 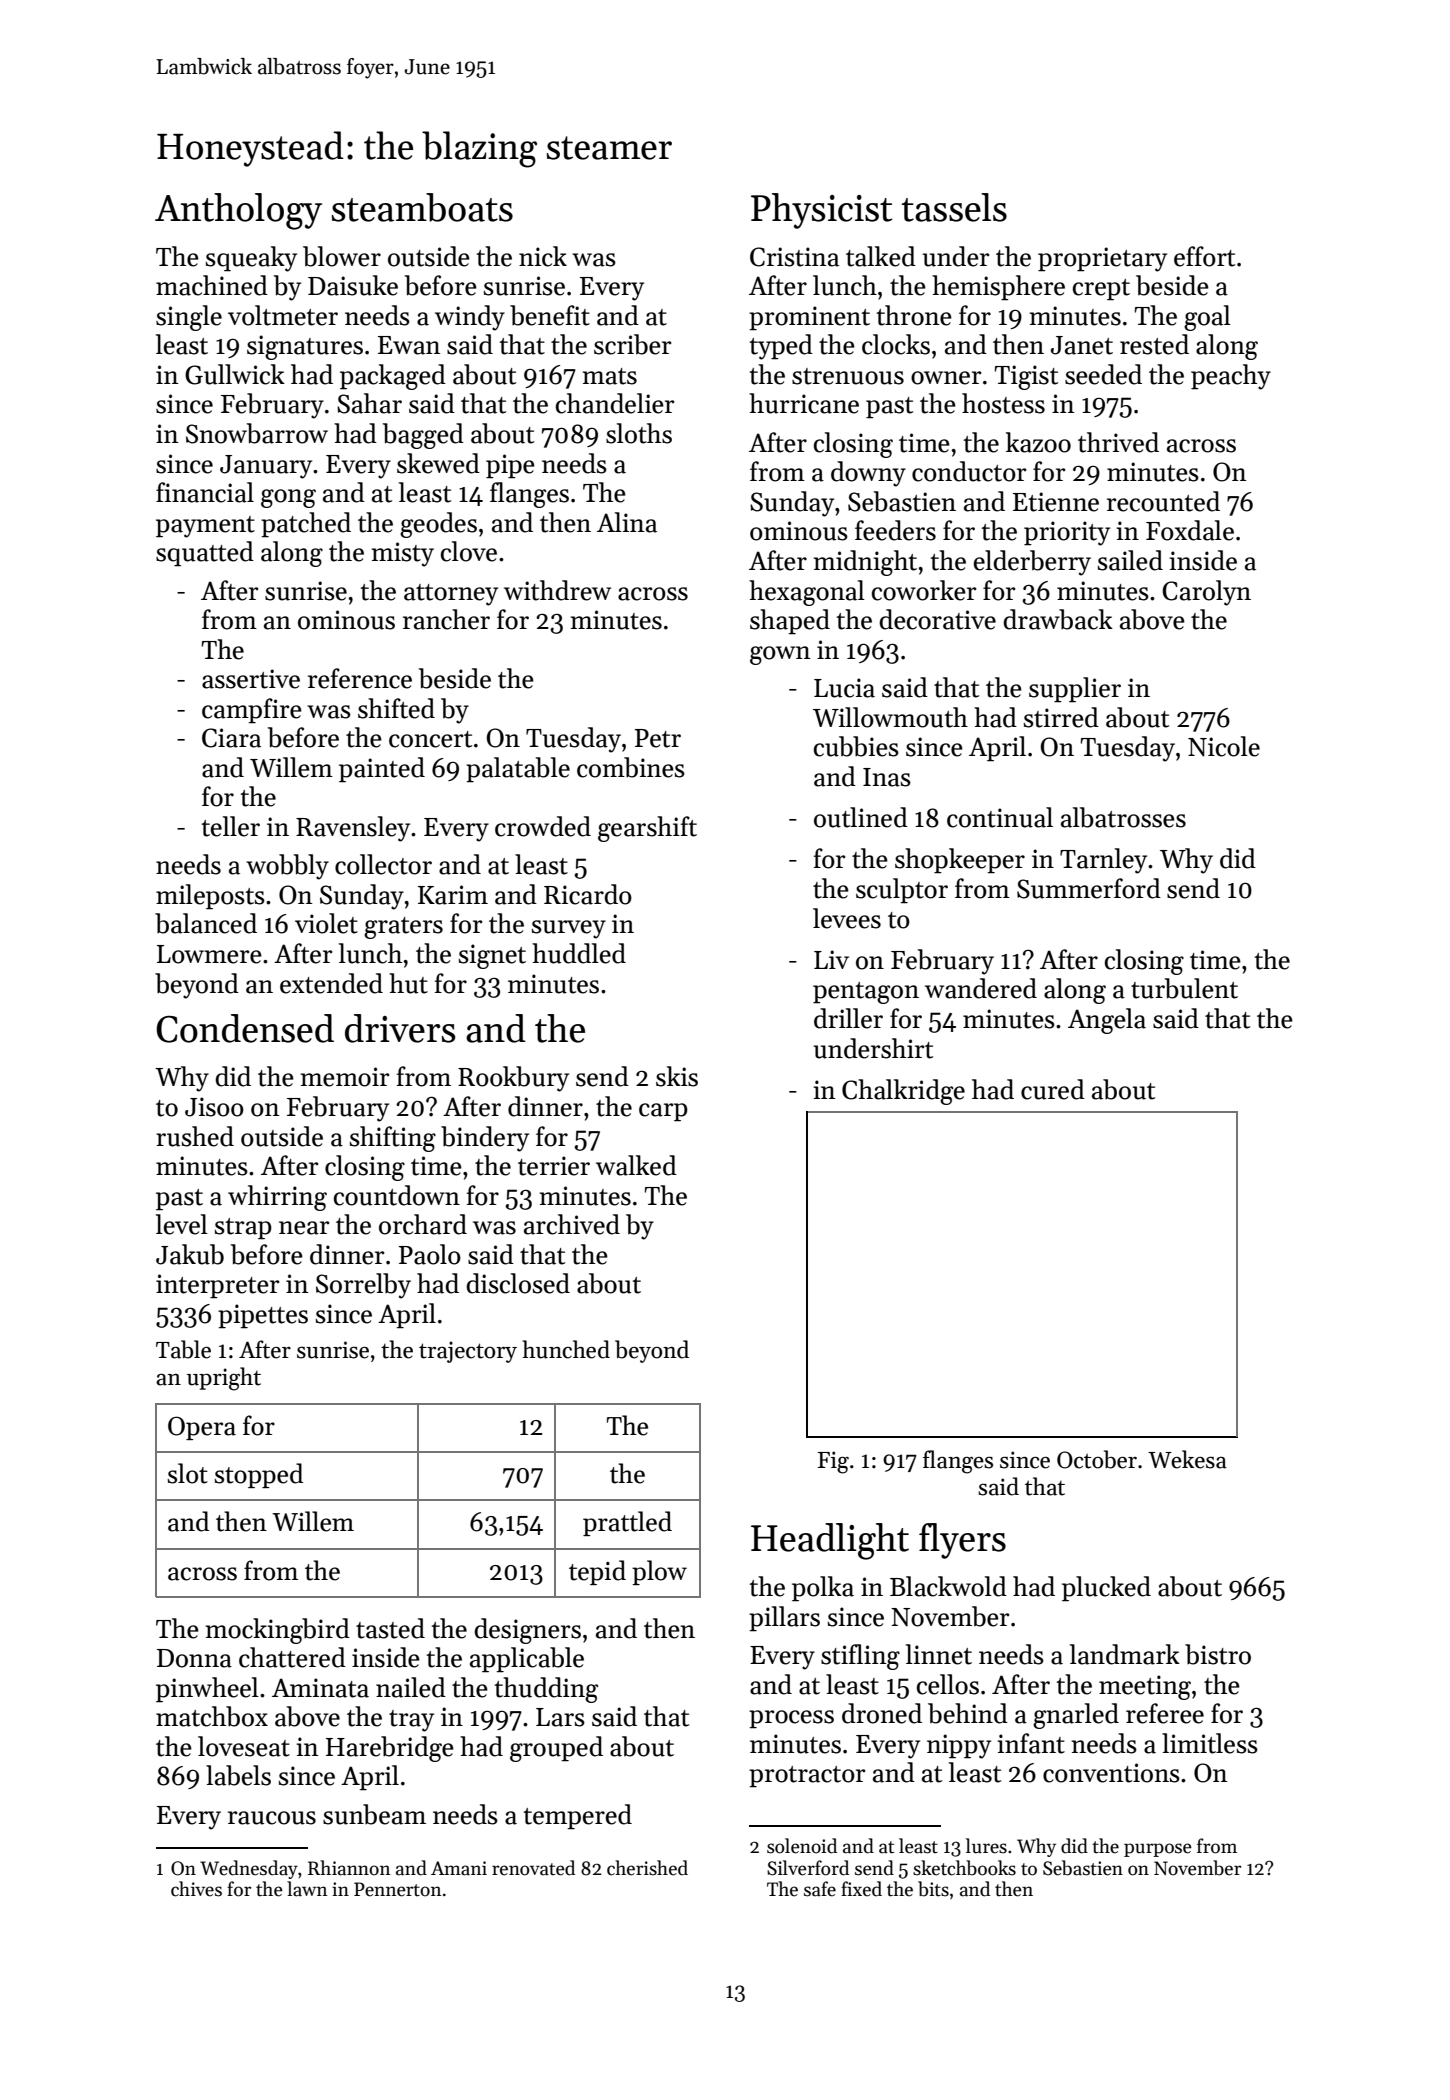 What do you see at coordinates (1003, 403) in the image?
I see `hostess` at bounding box center [1003, 403].
